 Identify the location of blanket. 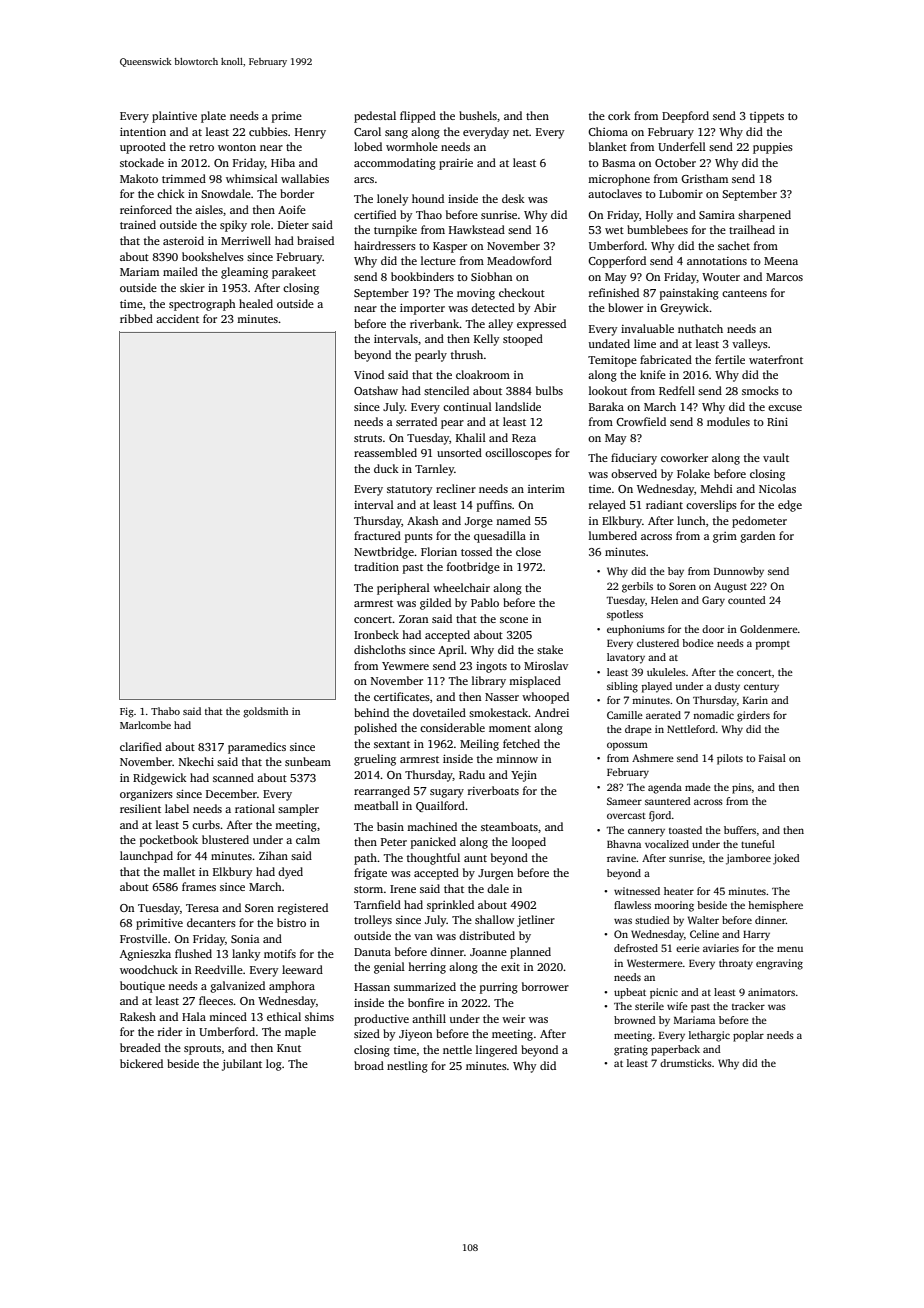
(608, 146).
